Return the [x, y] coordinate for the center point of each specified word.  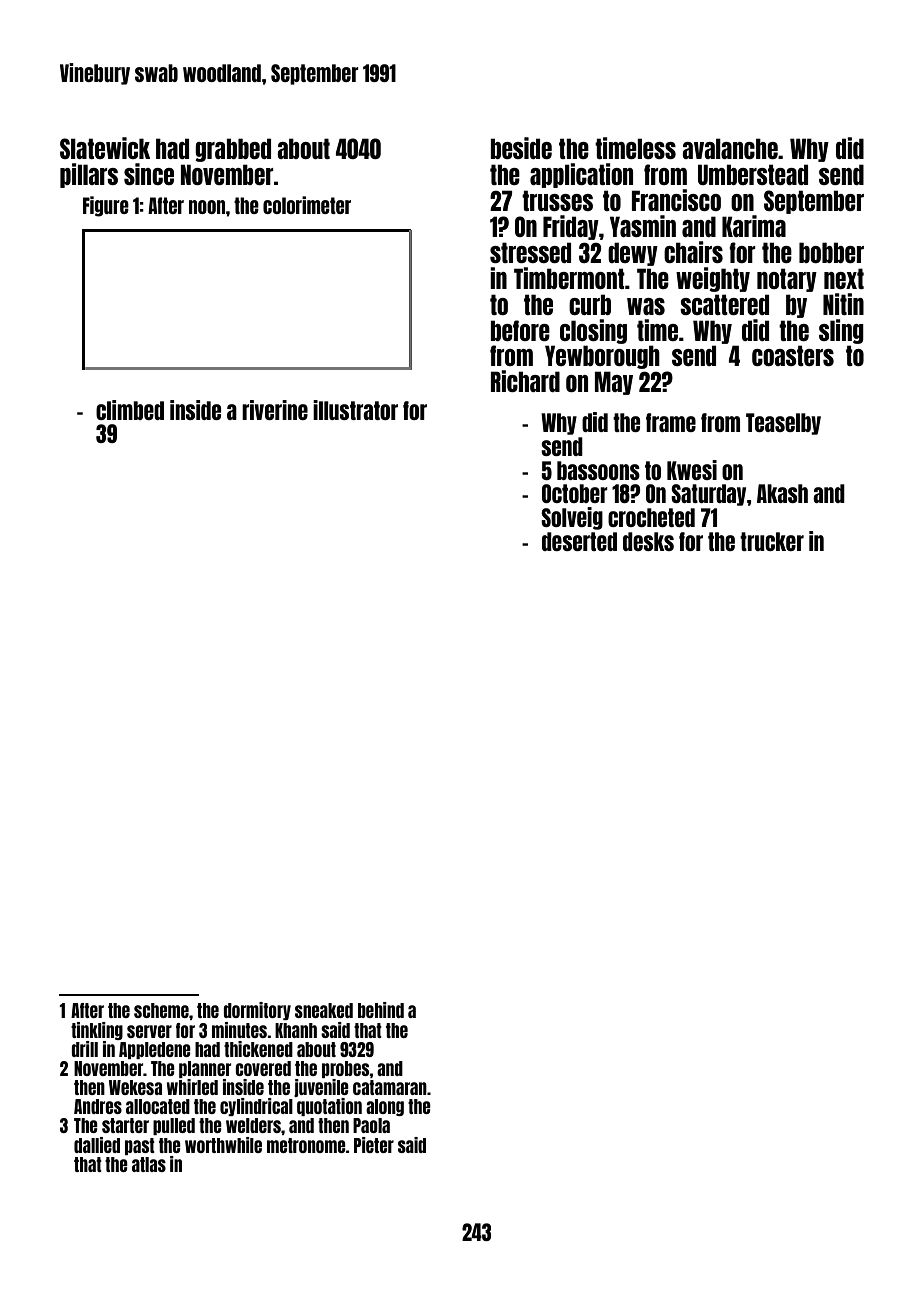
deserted [579, 541]
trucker [772, 541]
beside [521, 148]
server [149, 1031]
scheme [161, 1010]
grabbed [233, 150]
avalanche [730, 148]
